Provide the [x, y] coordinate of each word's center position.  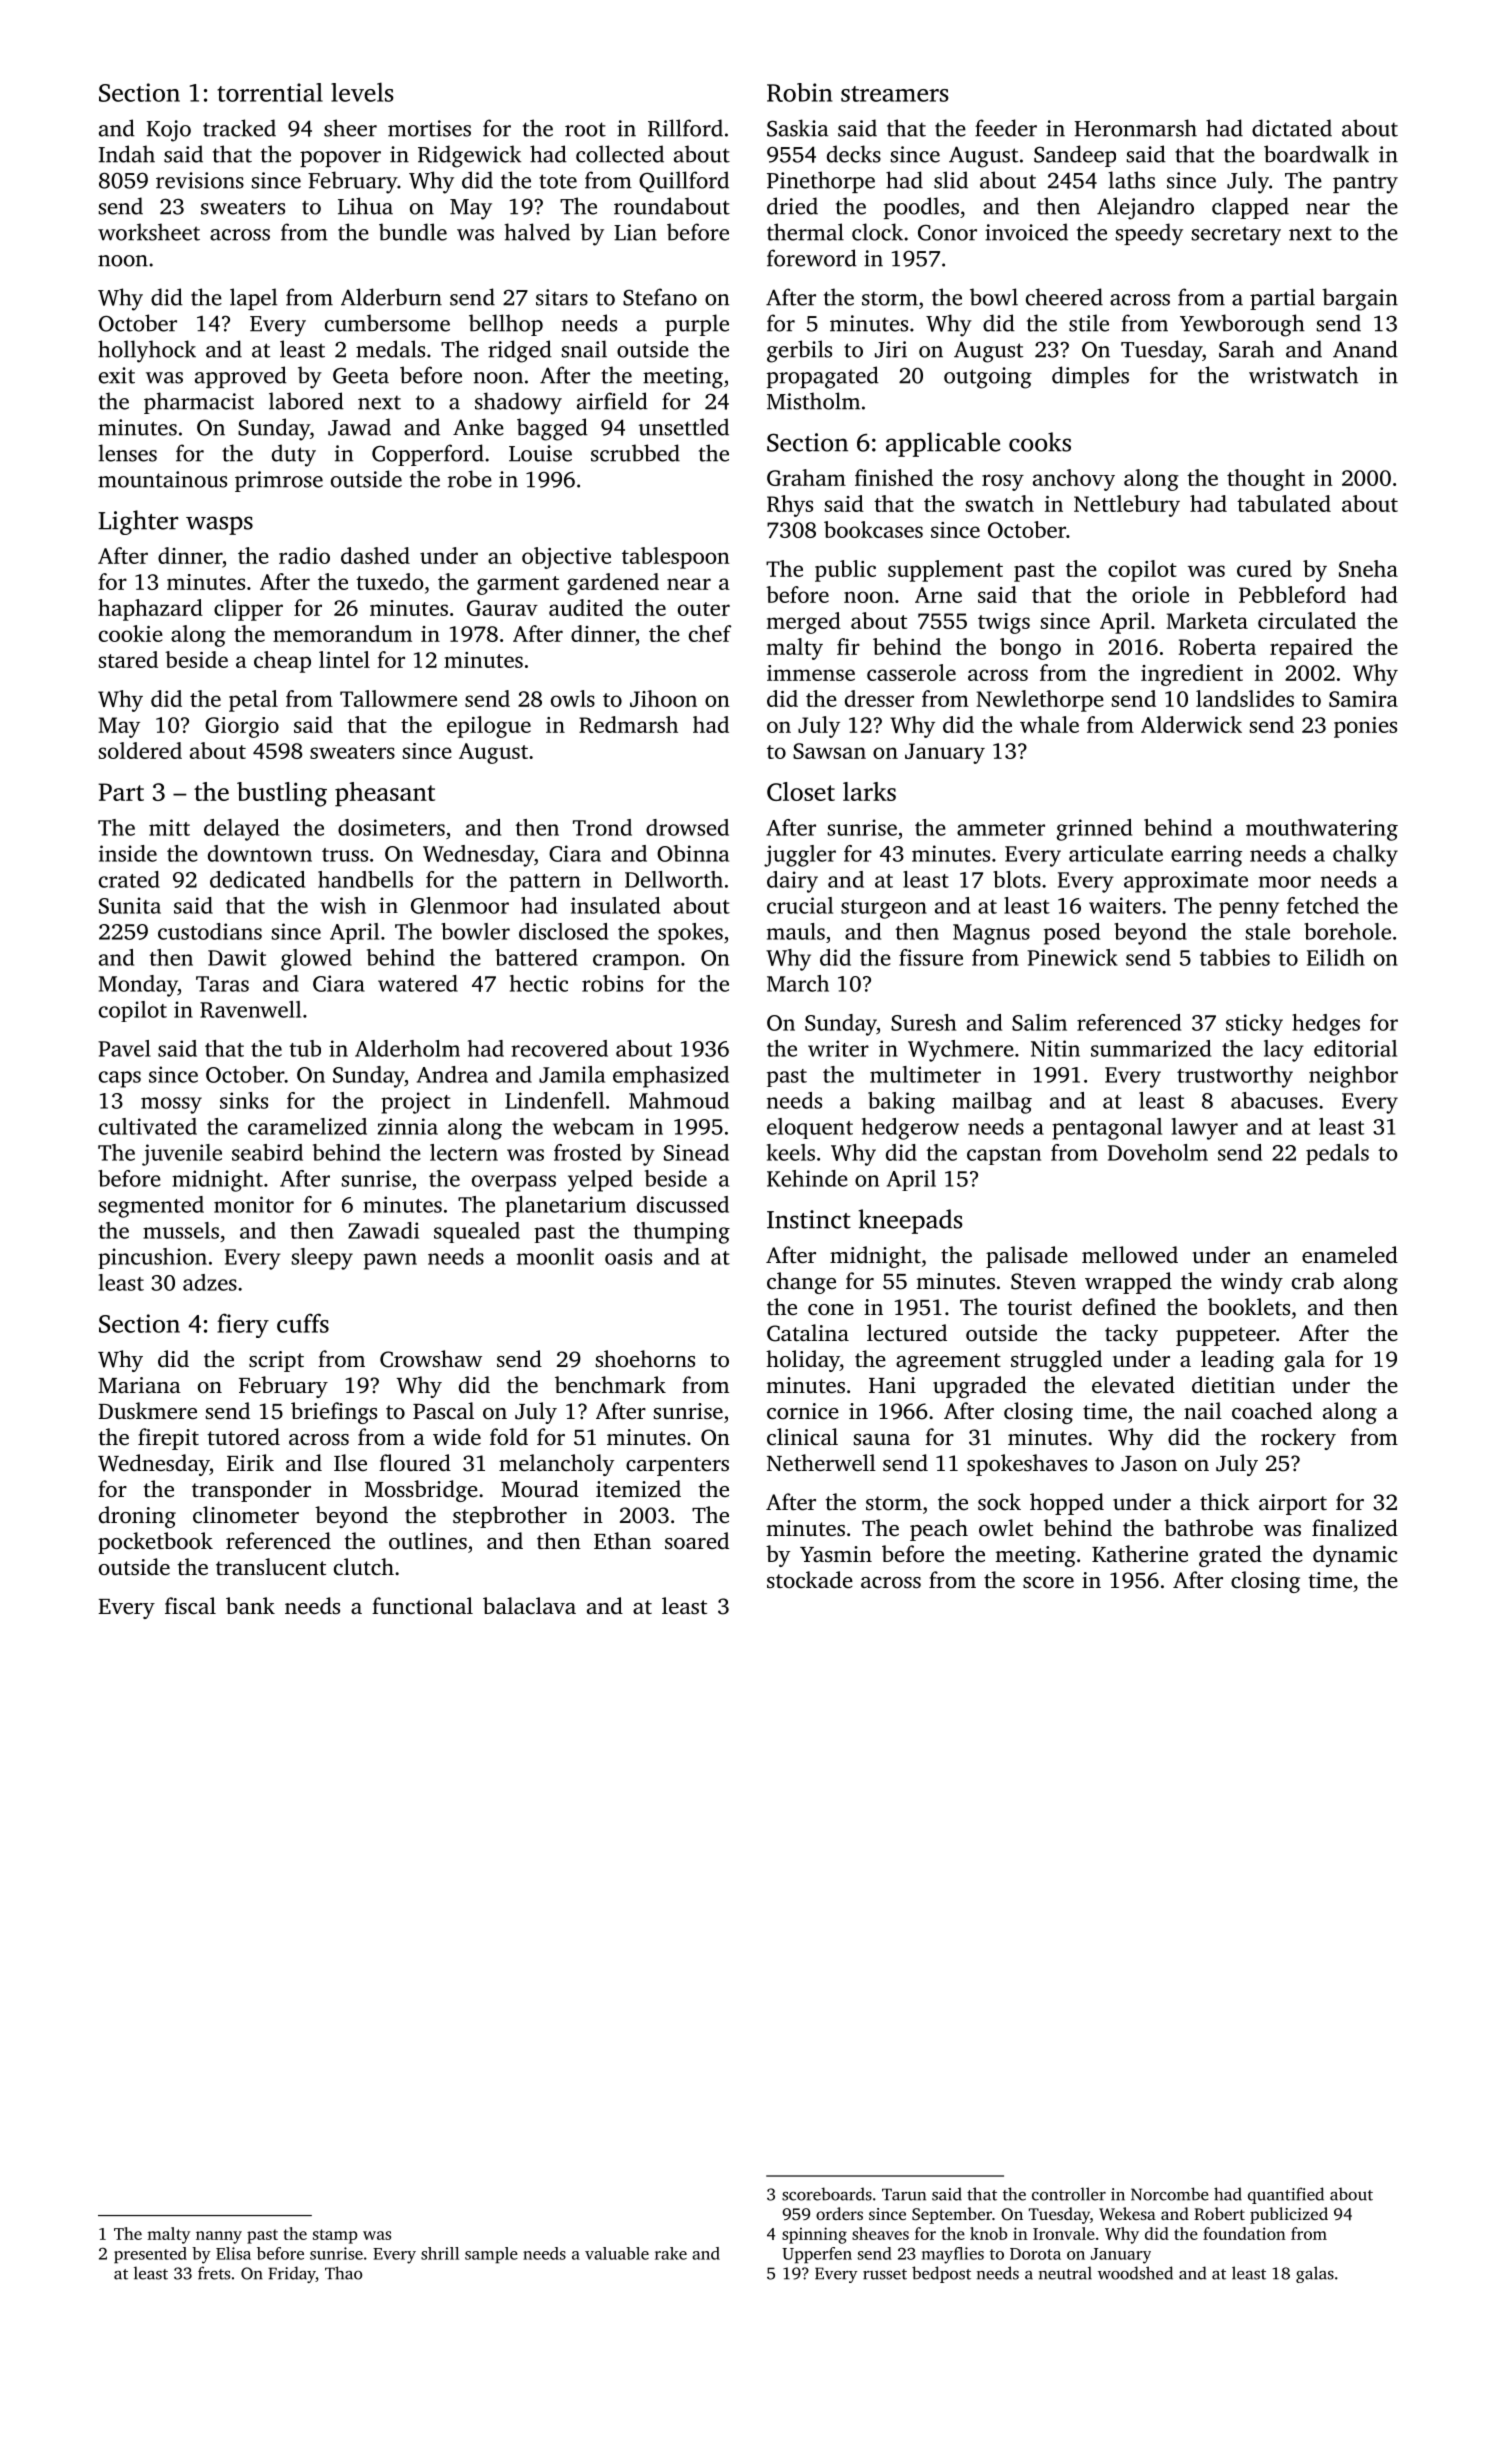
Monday [138, 986]
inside [128, 853]
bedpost [941, 2274]
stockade [810, 1580]
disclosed [563, 931]
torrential [270, 92]
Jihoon [663, 698]
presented [150, 2255]
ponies [1365, 727]
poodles [921, 208]
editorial [1355, 1048]
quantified [1286, 2195]
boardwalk [1316, 154]
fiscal [190, 1606]
